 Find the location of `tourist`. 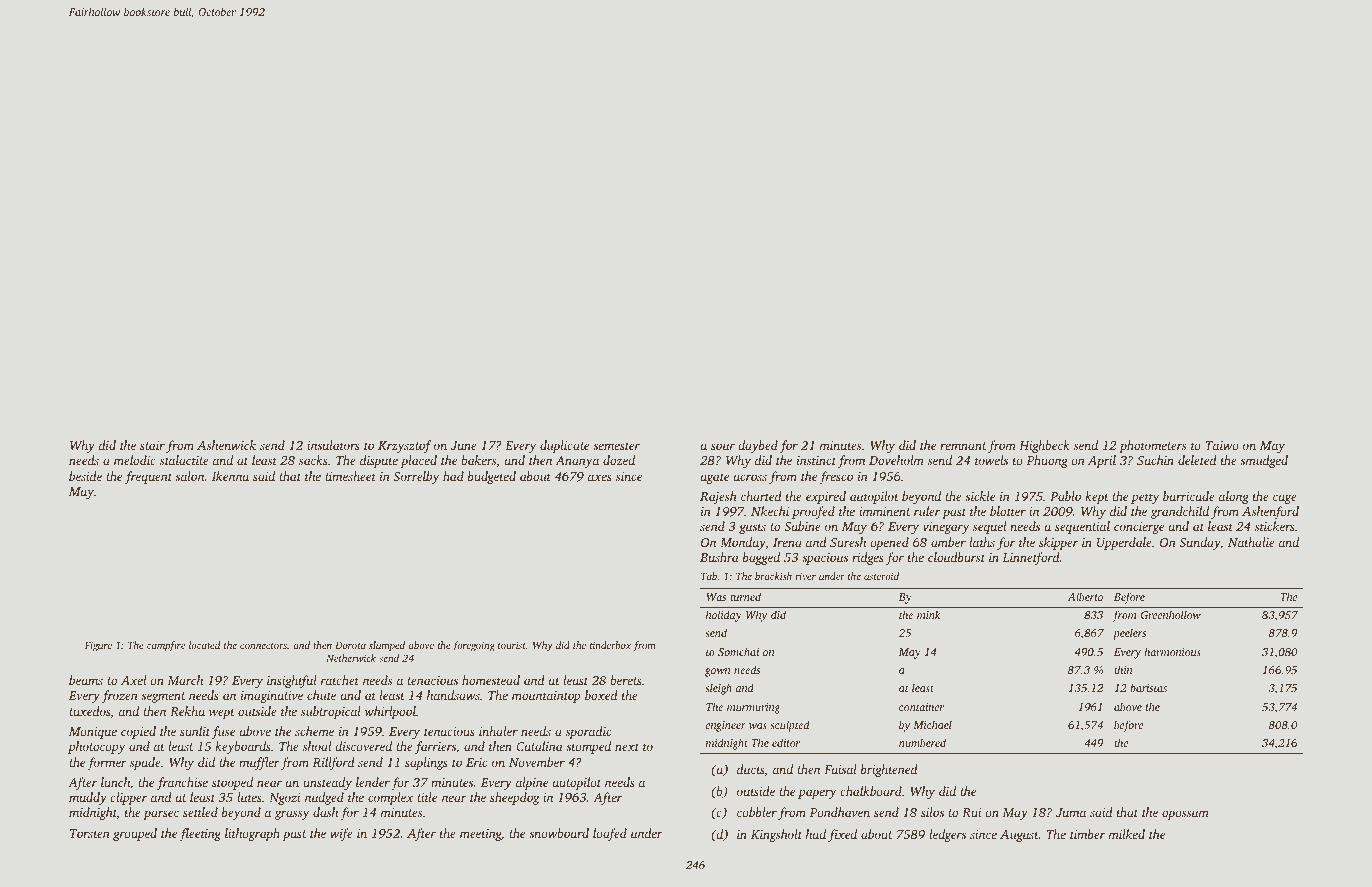

tourist is located at coordinates (512, 645).
